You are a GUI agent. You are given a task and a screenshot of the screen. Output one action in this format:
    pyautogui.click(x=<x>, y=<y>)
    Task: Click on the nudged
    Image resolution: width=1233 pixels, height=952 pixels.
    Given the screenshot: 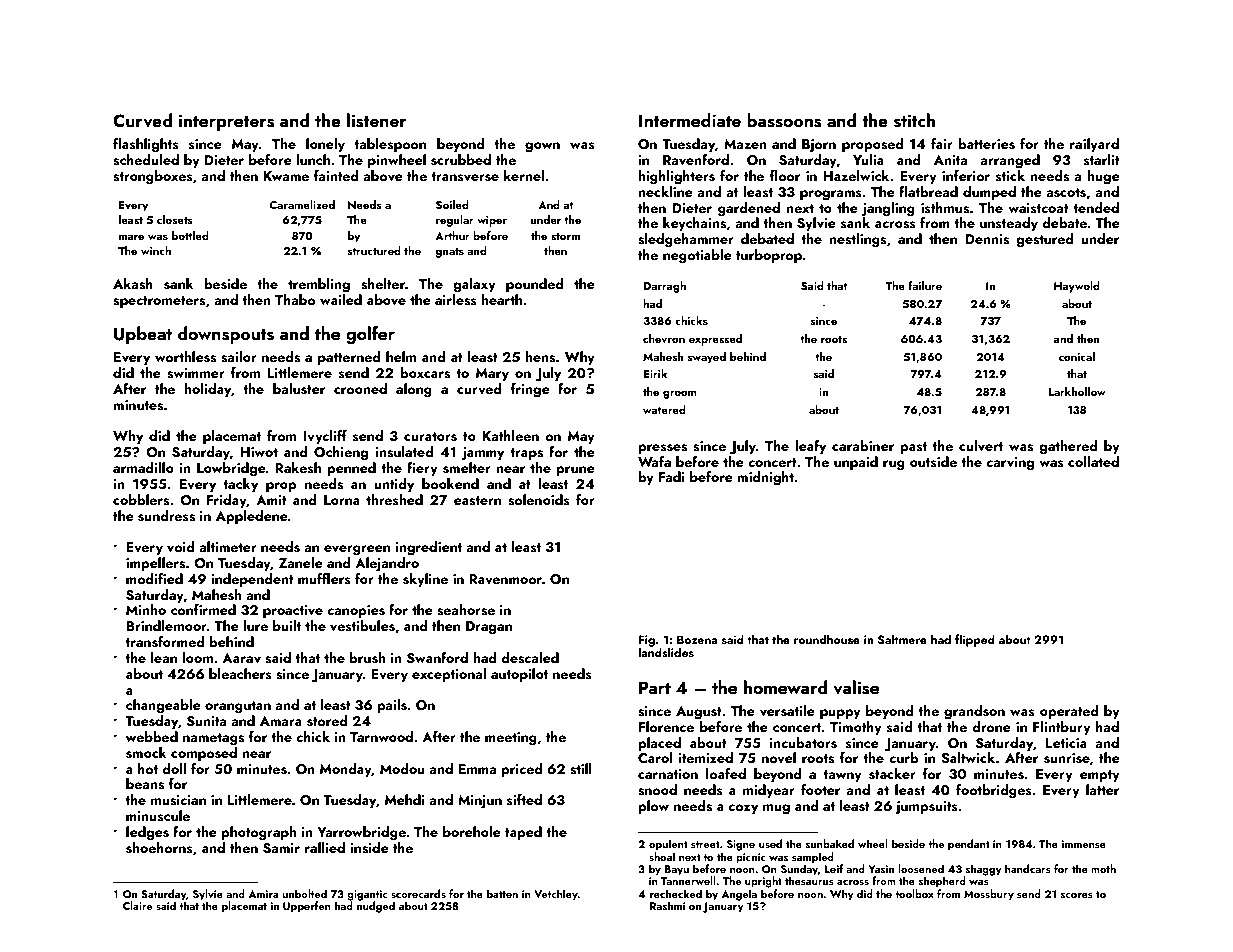 What is the action you would take?
    pyautogui.click(x=376, y=907)
